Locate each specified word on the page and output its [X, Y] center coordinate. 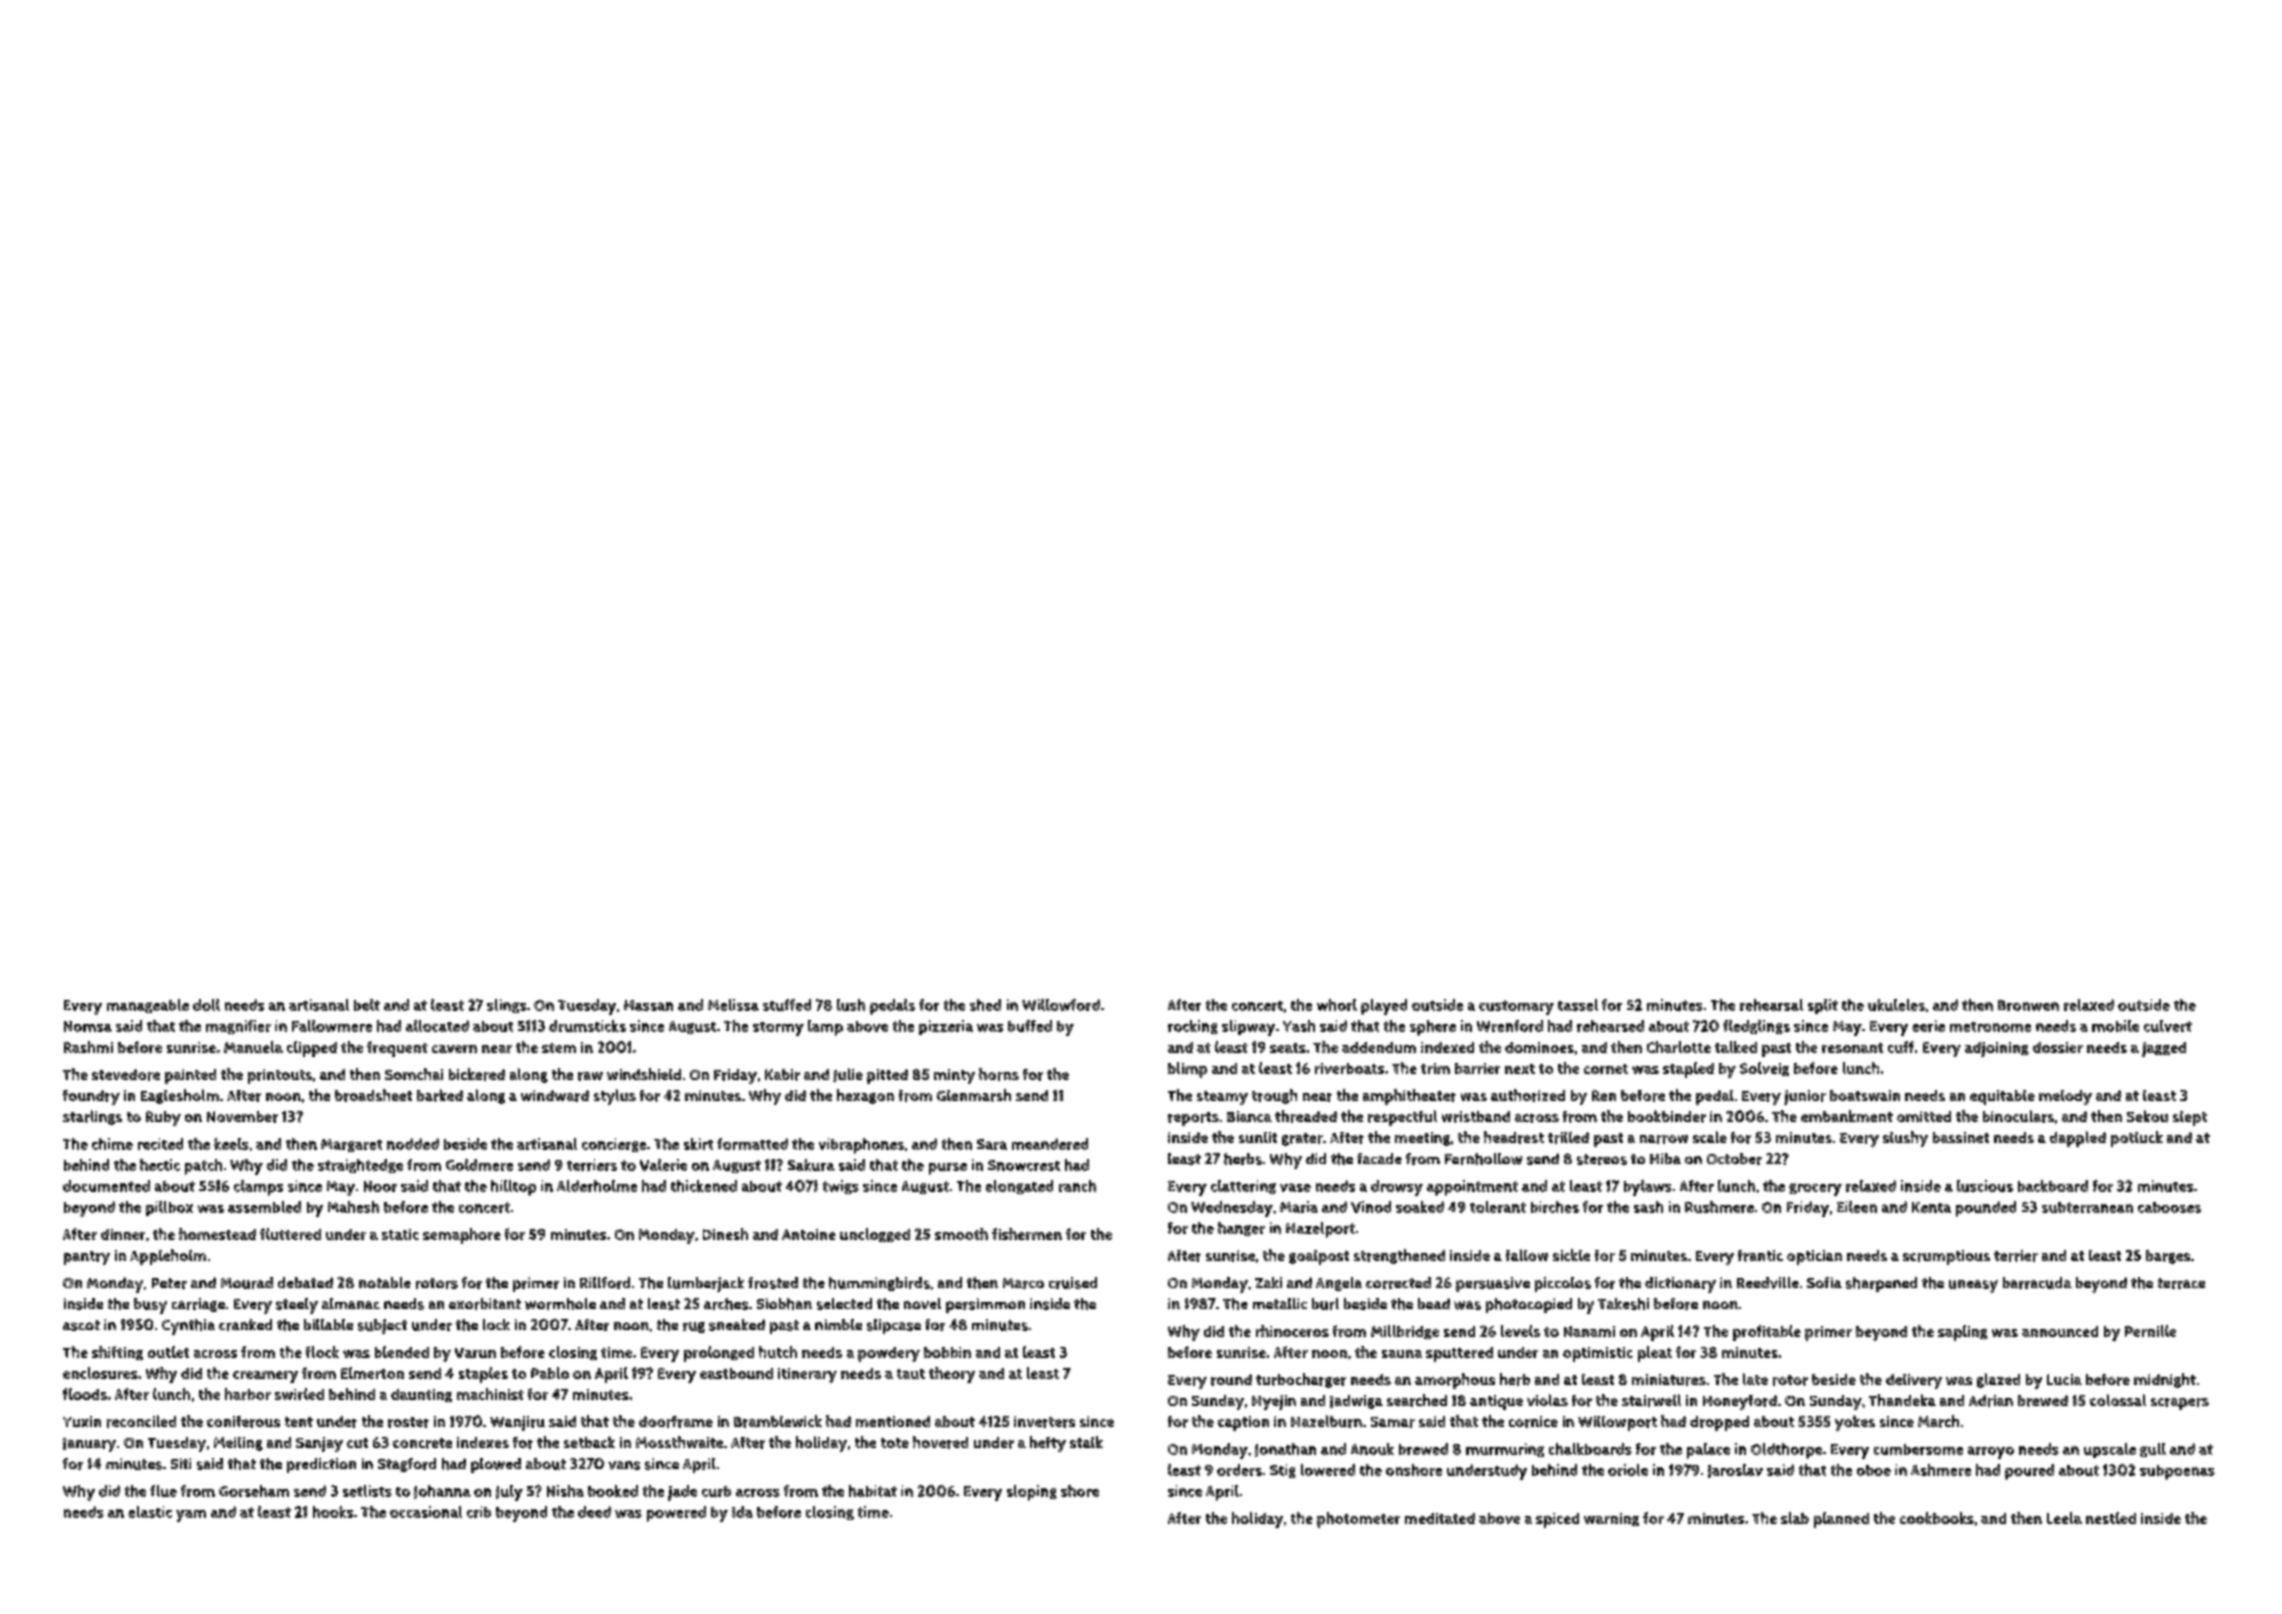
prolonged [719, 1354]
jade [682, 1493]
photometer [1358, 1520]
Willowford [1061, 1005]
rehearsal [1771, 1005]
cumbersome [1918, 1449]
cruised [1073, 1283]
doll [206, 1005]
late [1755, 1379]
